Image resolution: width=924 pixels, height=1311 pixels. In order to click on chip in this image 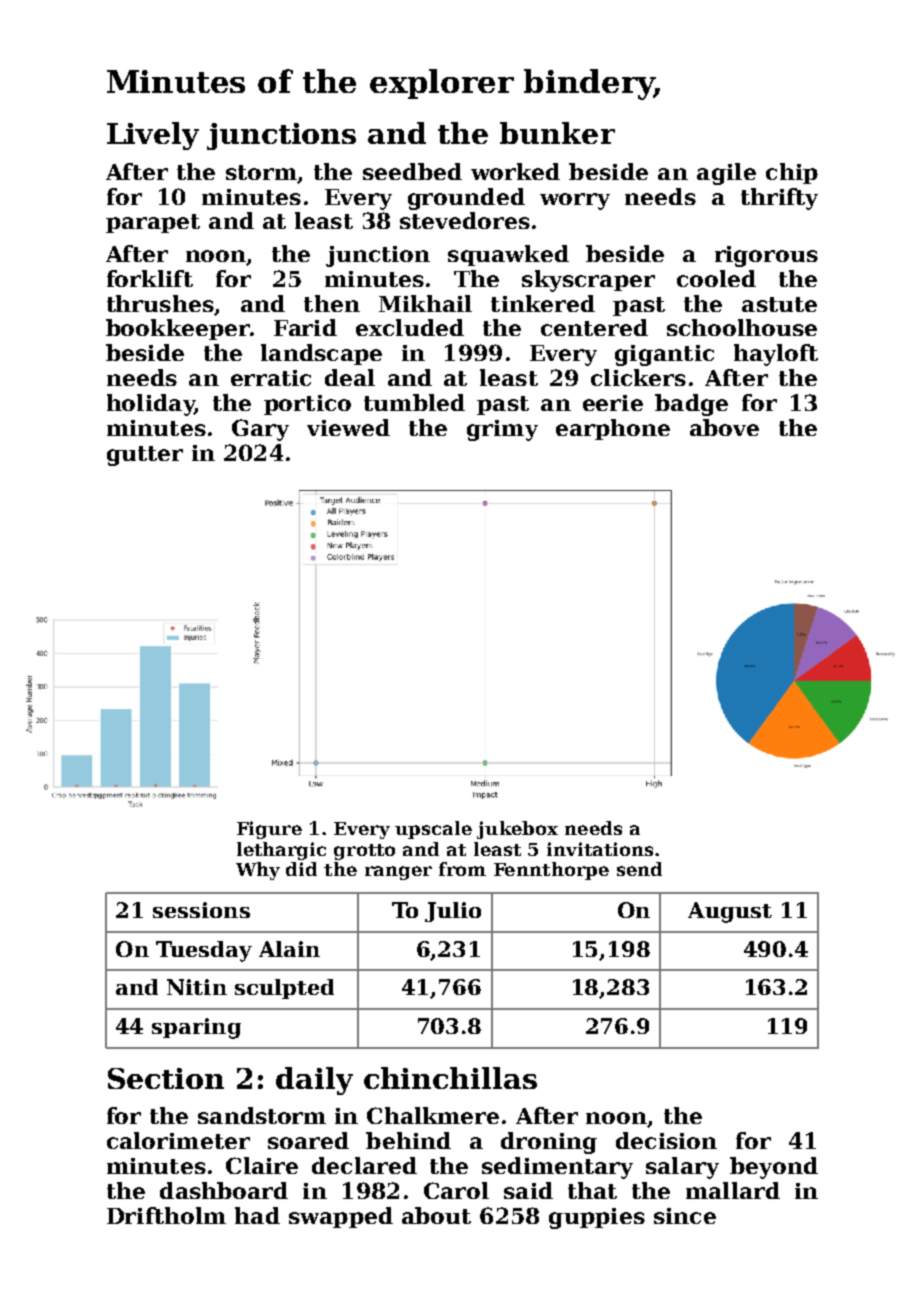, I will do `click(792, 173)`.
